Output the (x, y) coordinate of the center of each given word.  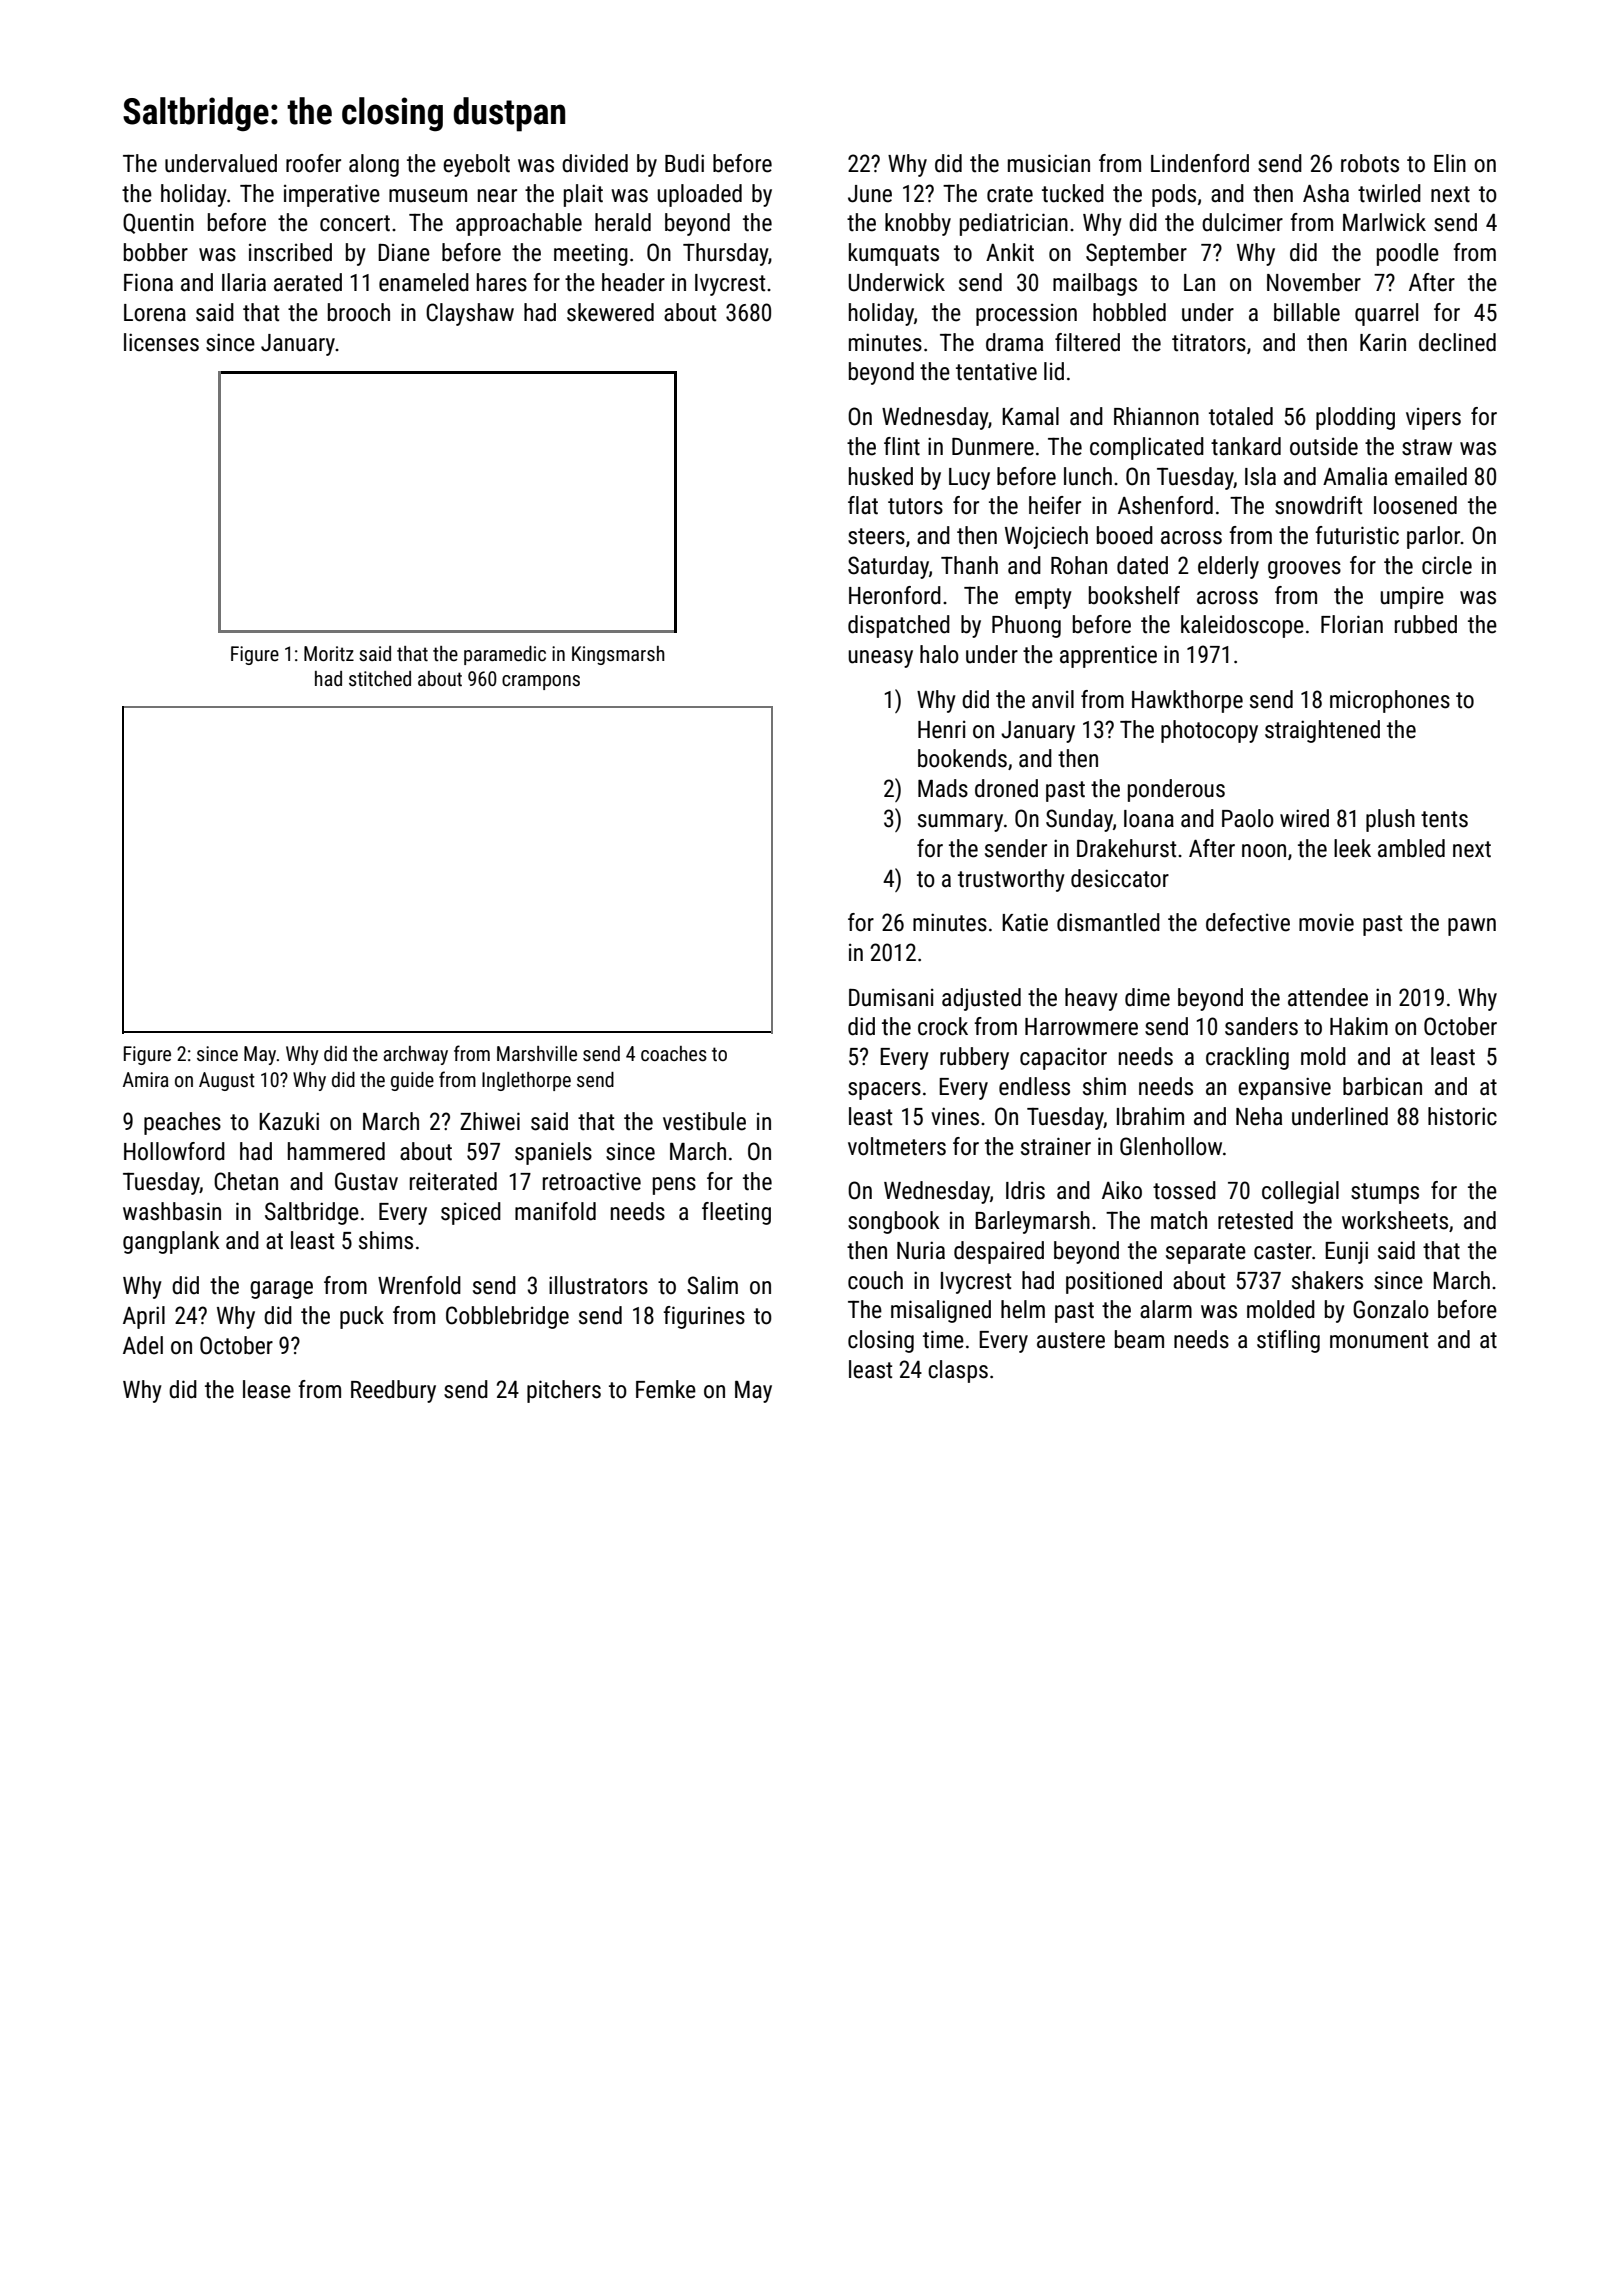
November (1314, 282)
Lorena (155, 313)
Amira (146, 1079)
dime (1147, 997)
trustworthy (1011, 880)
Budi (684, 163)
